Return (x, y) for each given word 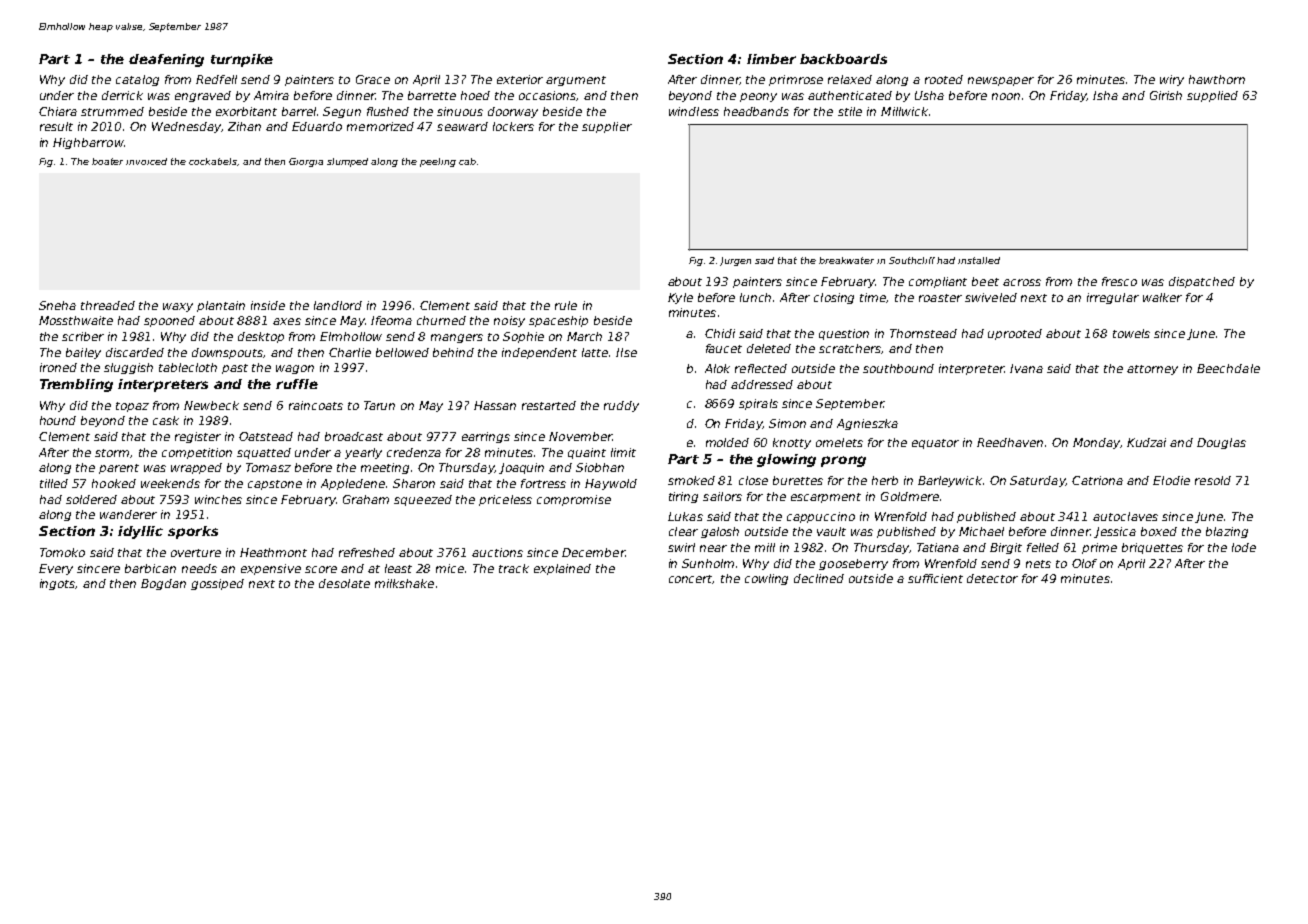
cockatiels (213, 161)
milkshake (404, 583)
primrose (796, 80)
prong (843, 461)
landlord (338, 305)
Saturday (1037, 481)
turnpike (242, 60)
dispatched (1202, 282)
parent (119, 469)
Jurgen (735, 261)
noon (1006, 96)
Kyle (680, 298)
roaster (940, 298)
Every (56, 569)
